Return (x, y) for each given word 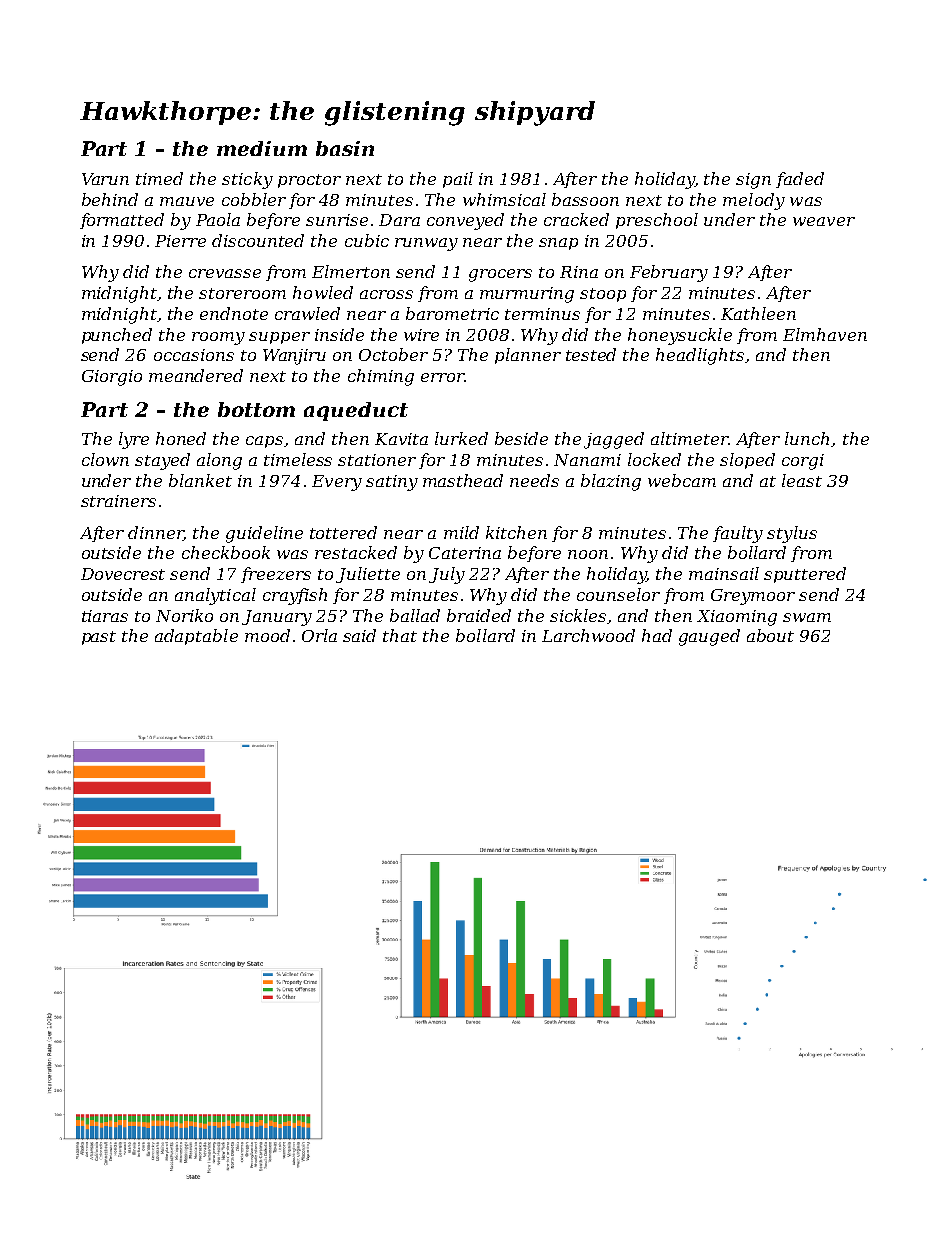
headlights (700, 356)
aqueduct (356, 411)
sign (753, 181)
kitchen (516, 532)
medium (262, 148)
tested (591, 354)
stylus (792, 534)
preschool (657, 221)
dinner (156, 533)
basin (345, 148)
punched (117, 336)
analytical (215, 596)
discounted (258, 240)
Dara (399, 220)
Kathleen (758, 313)
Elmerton (351, 271)
